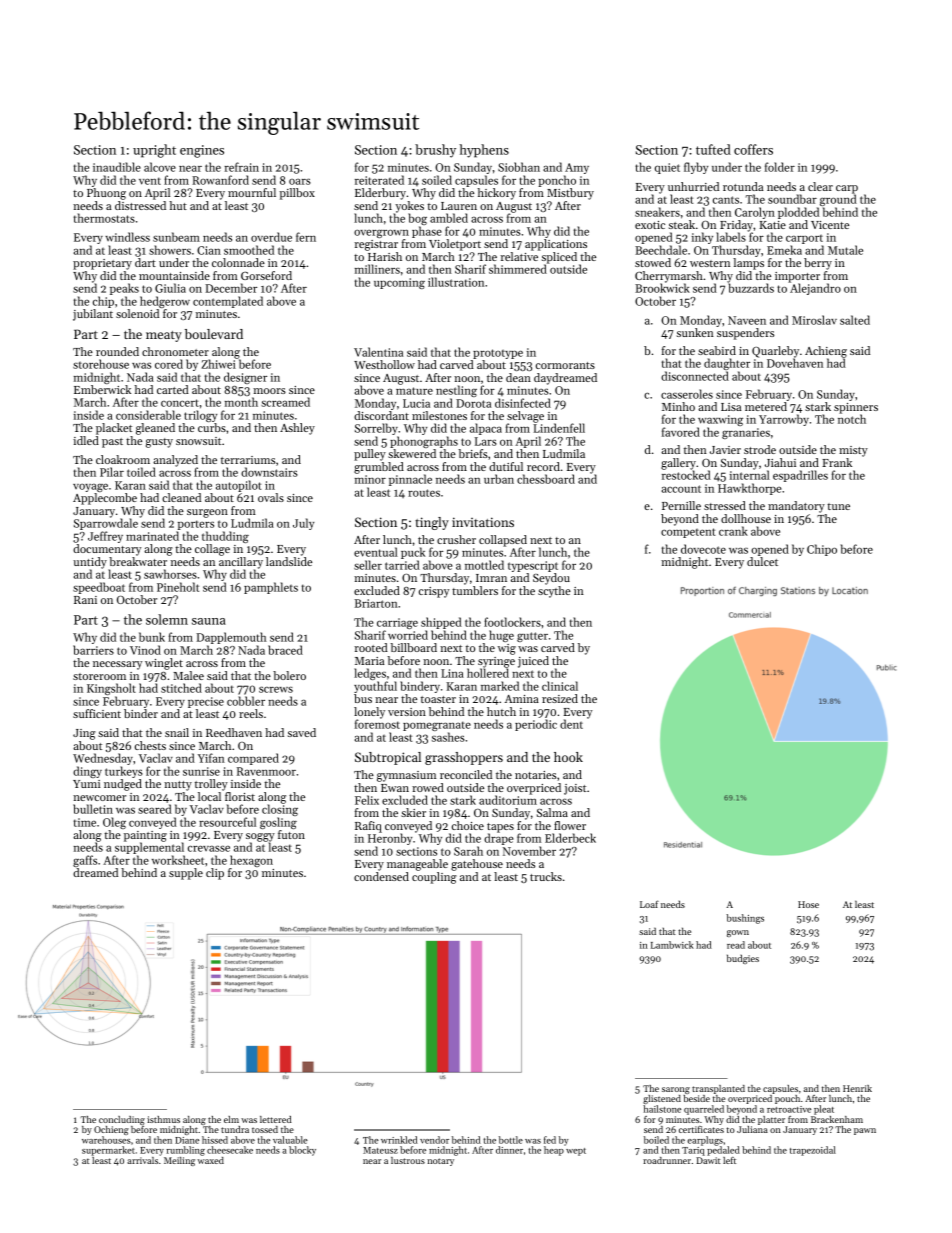 The width and height of the image is (952, 1233). Describe the element at coordinates (117, 167) in the image. I see `inaudible` at that location.
